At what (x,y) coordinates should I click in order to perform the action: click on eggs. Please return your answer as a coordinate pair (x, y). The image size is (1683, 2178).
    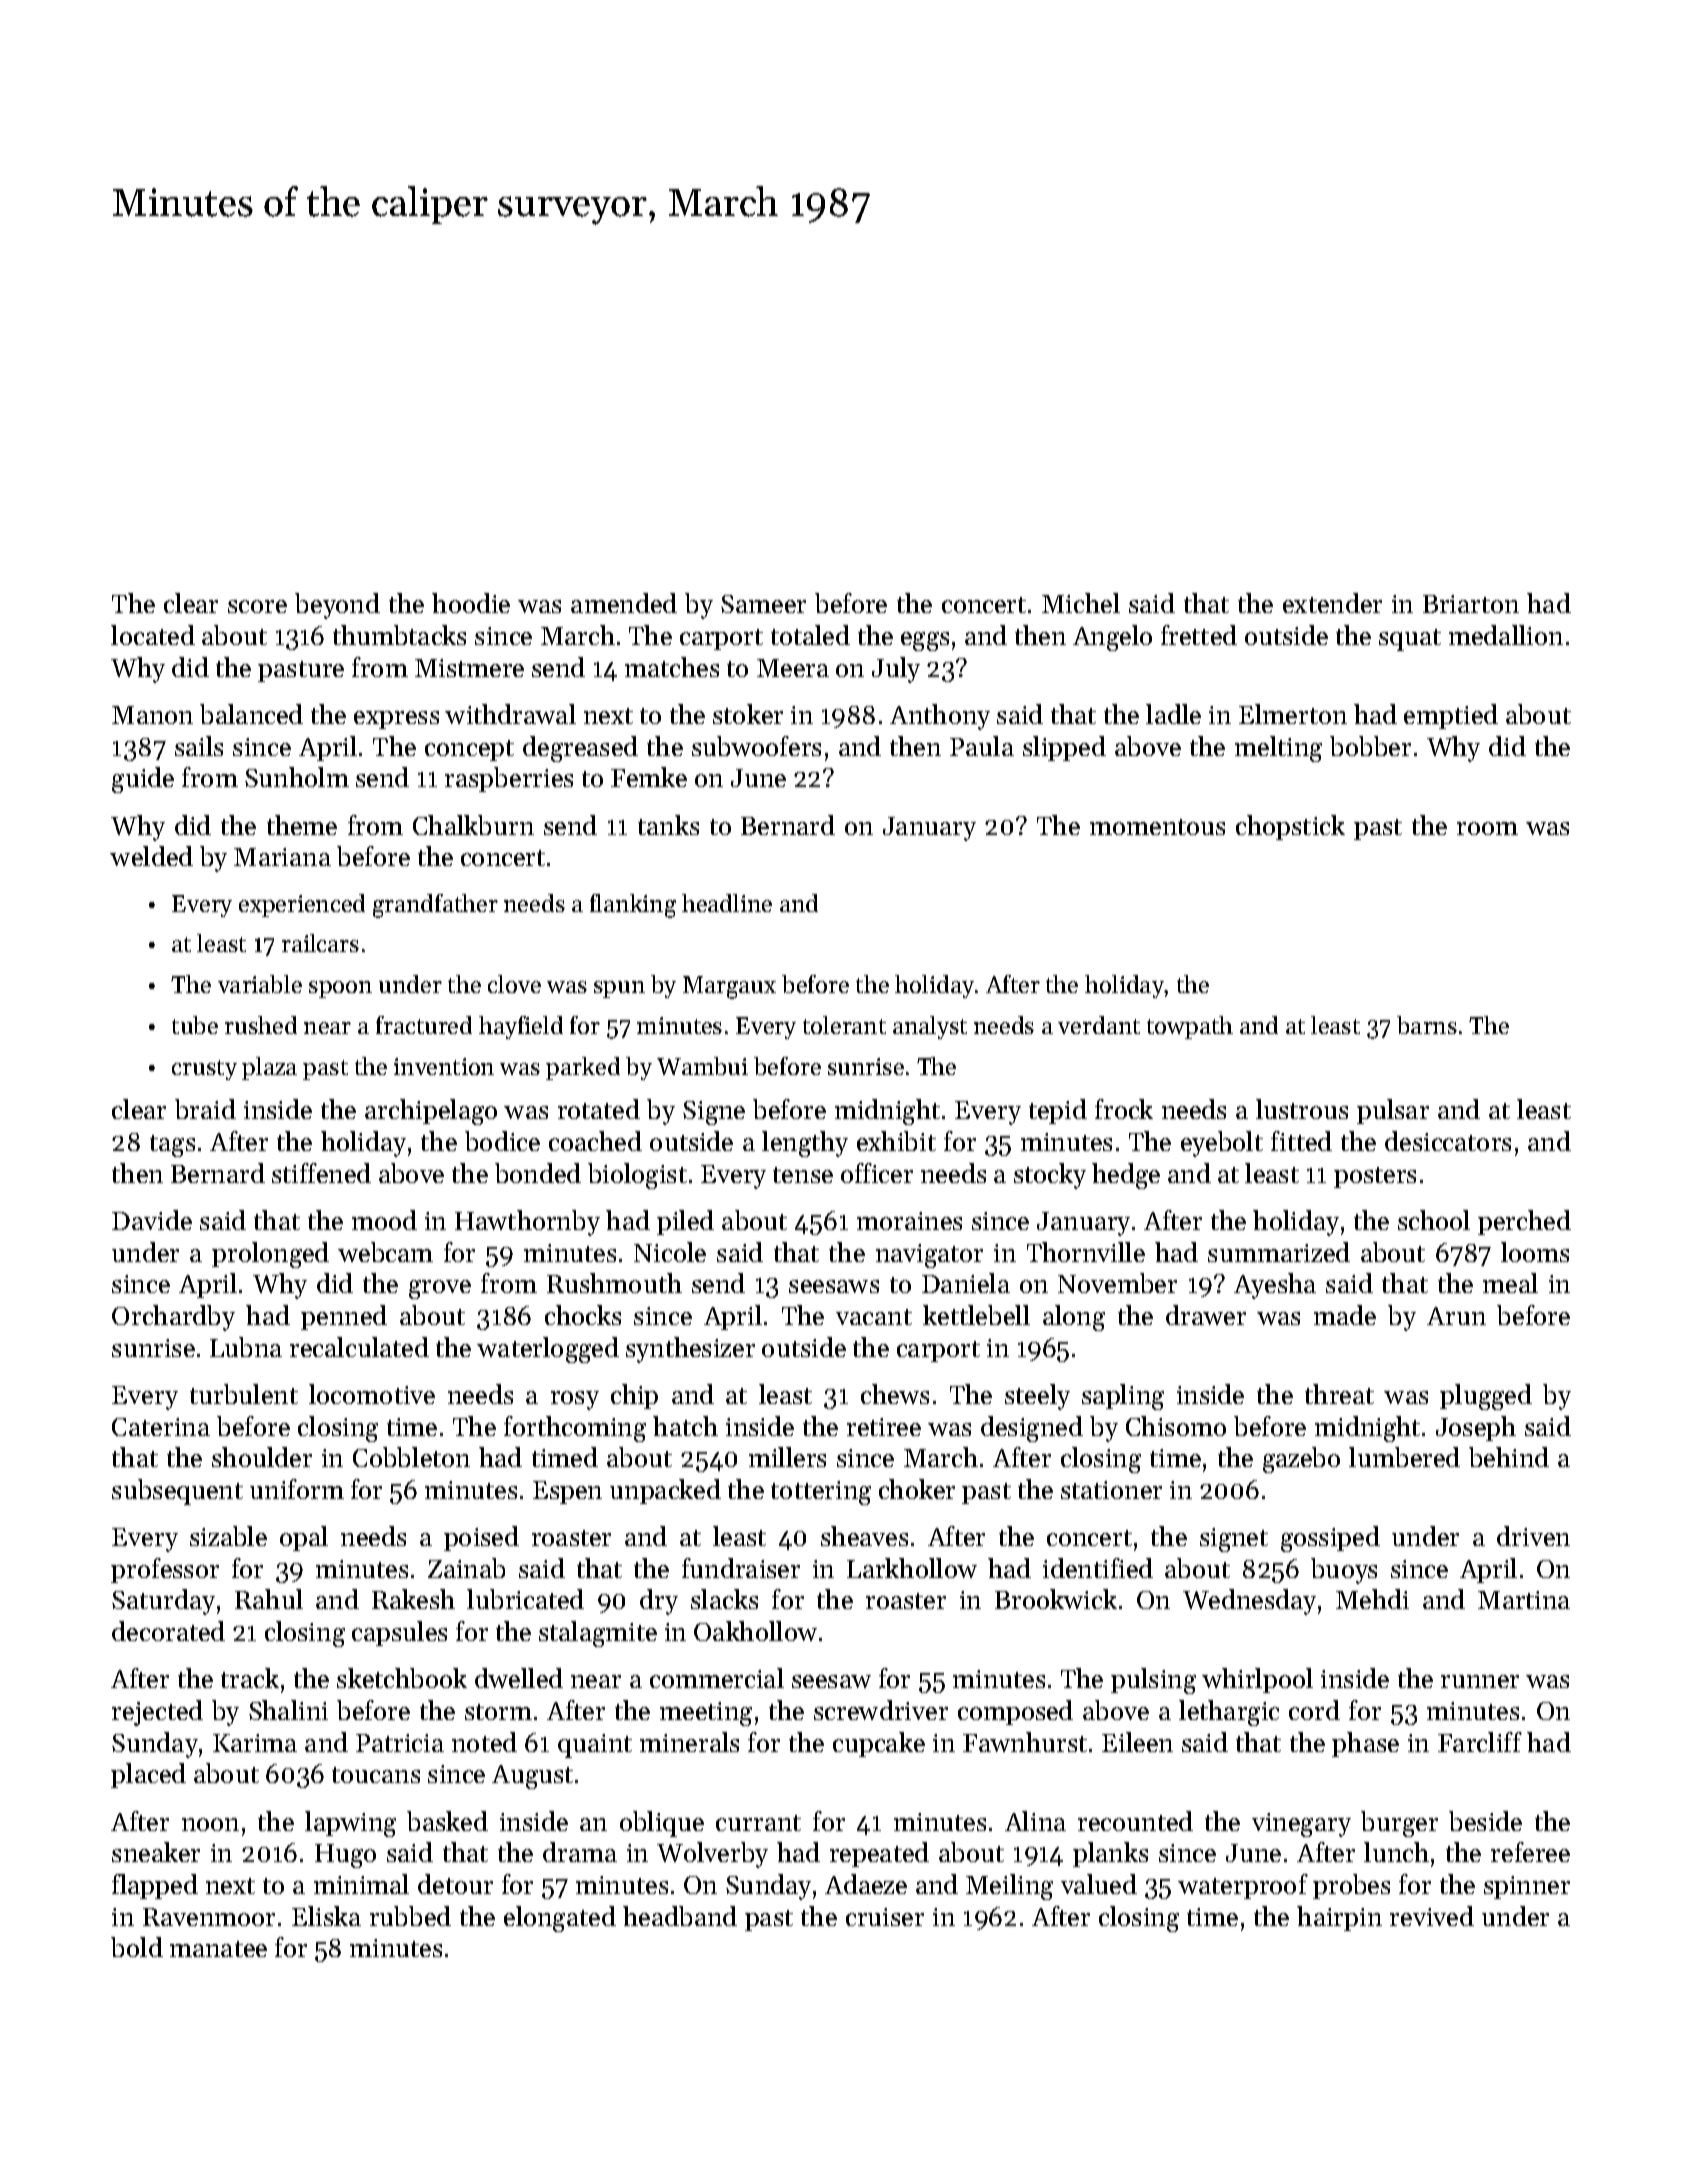
    Looking at the image, I should click on (925, 641).
